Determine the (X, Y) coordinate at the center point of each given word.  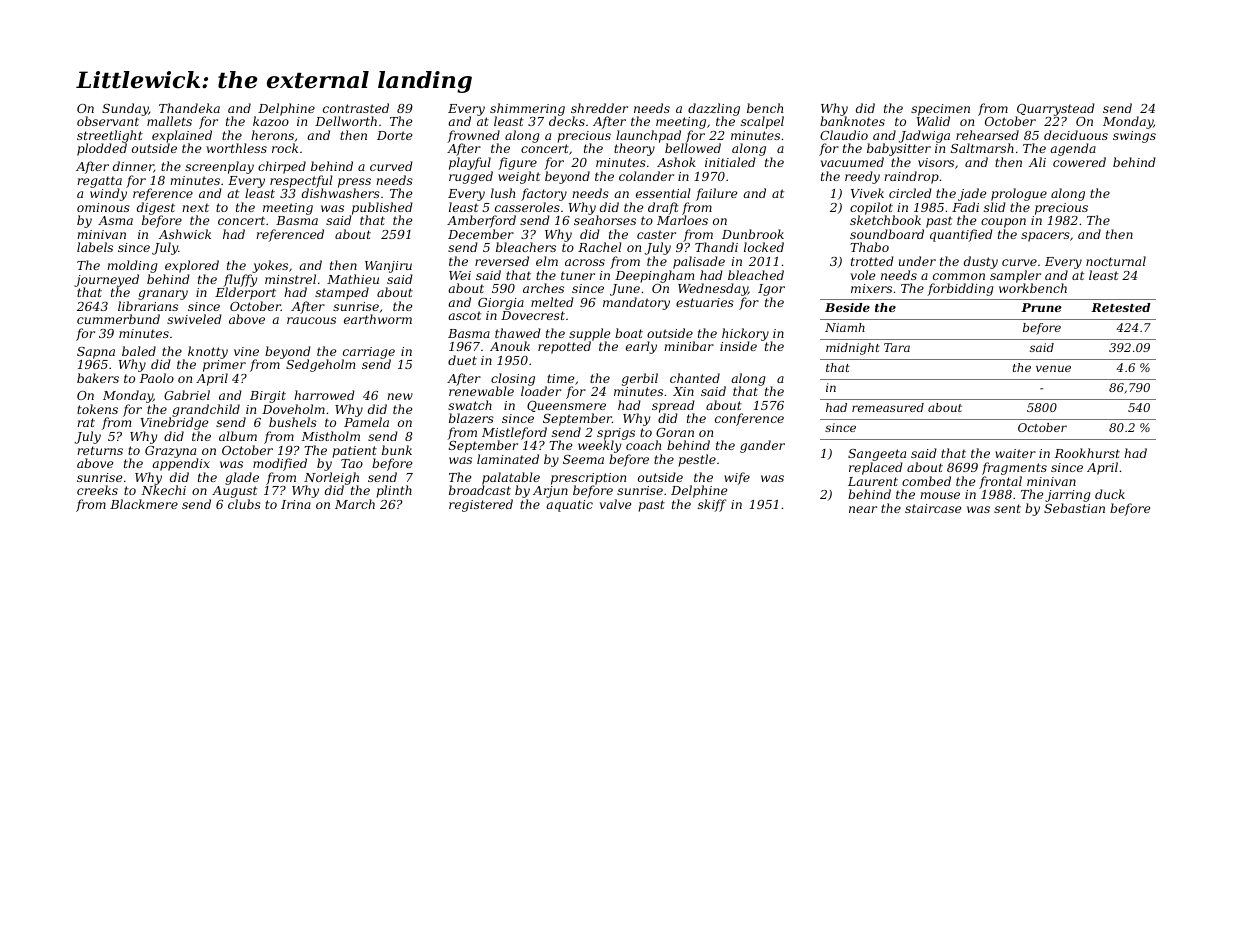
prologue (1019, 194)
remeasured (888, 407)
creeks (97, 490)
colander (646, 176)
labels (95, 247)
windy (108, 195)
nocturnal (1116, 261)
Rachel (600, 247)
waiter (1015, 453)
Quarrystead (1055, 110)
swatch (470, 405)
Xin (683, 391)
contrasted (356, 108)
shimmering (527, 110)
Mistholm (331, 436)
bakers (98, 378)
